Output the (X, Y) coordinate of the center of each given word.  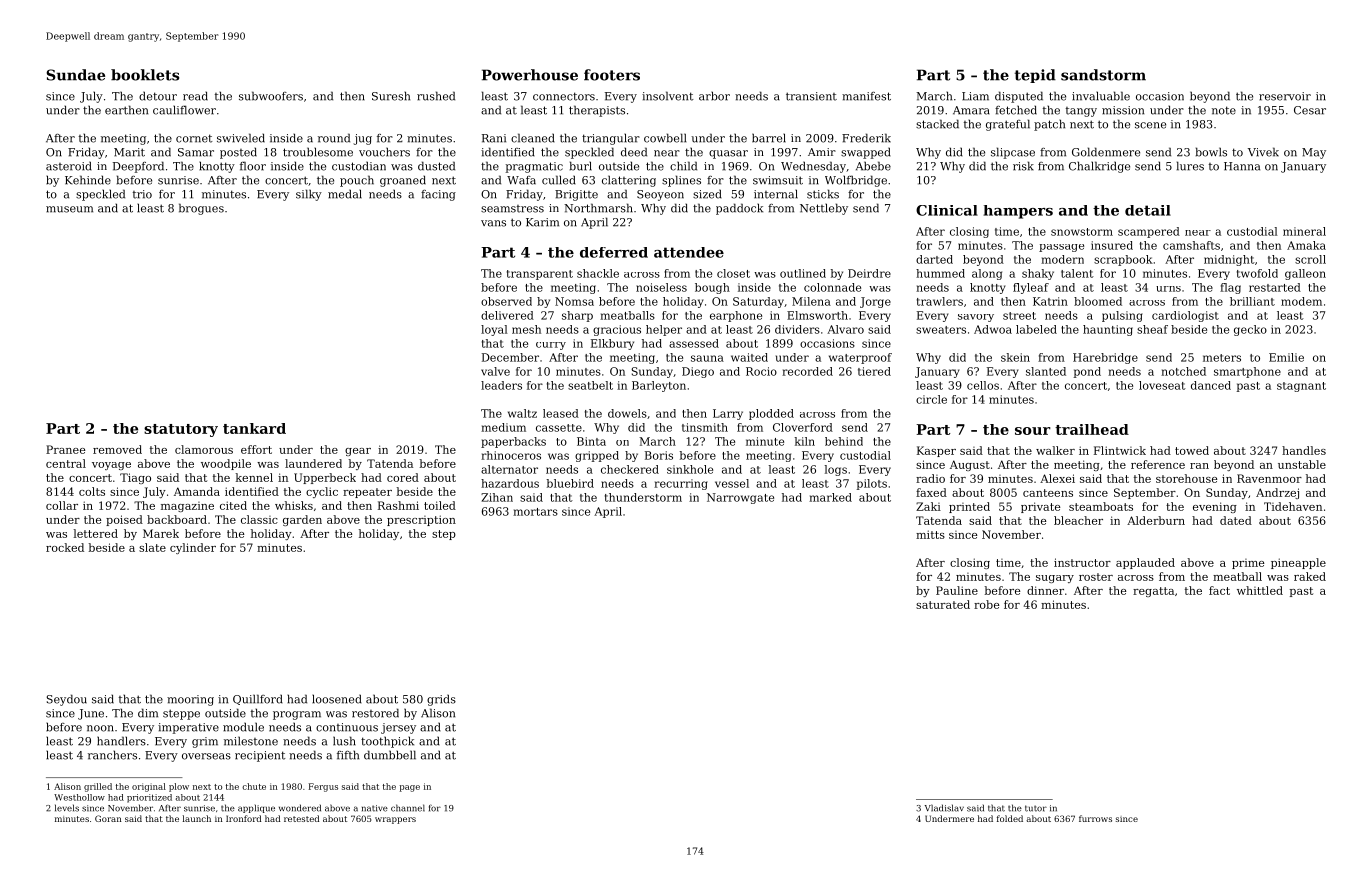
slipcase (1013, 153)
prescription (421, 520)
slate (152, 547)
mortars (535, 512)
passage (1061, 248)
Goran (108, 818)
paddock (739, 209)
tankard (254, 428)
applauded (1145, 563)
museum (69, 209)
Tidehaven (1293, 506)
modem (1301, 301)
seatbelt (590, 385)
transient (811, 96)
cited (233, 505)
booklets (145, 75)
